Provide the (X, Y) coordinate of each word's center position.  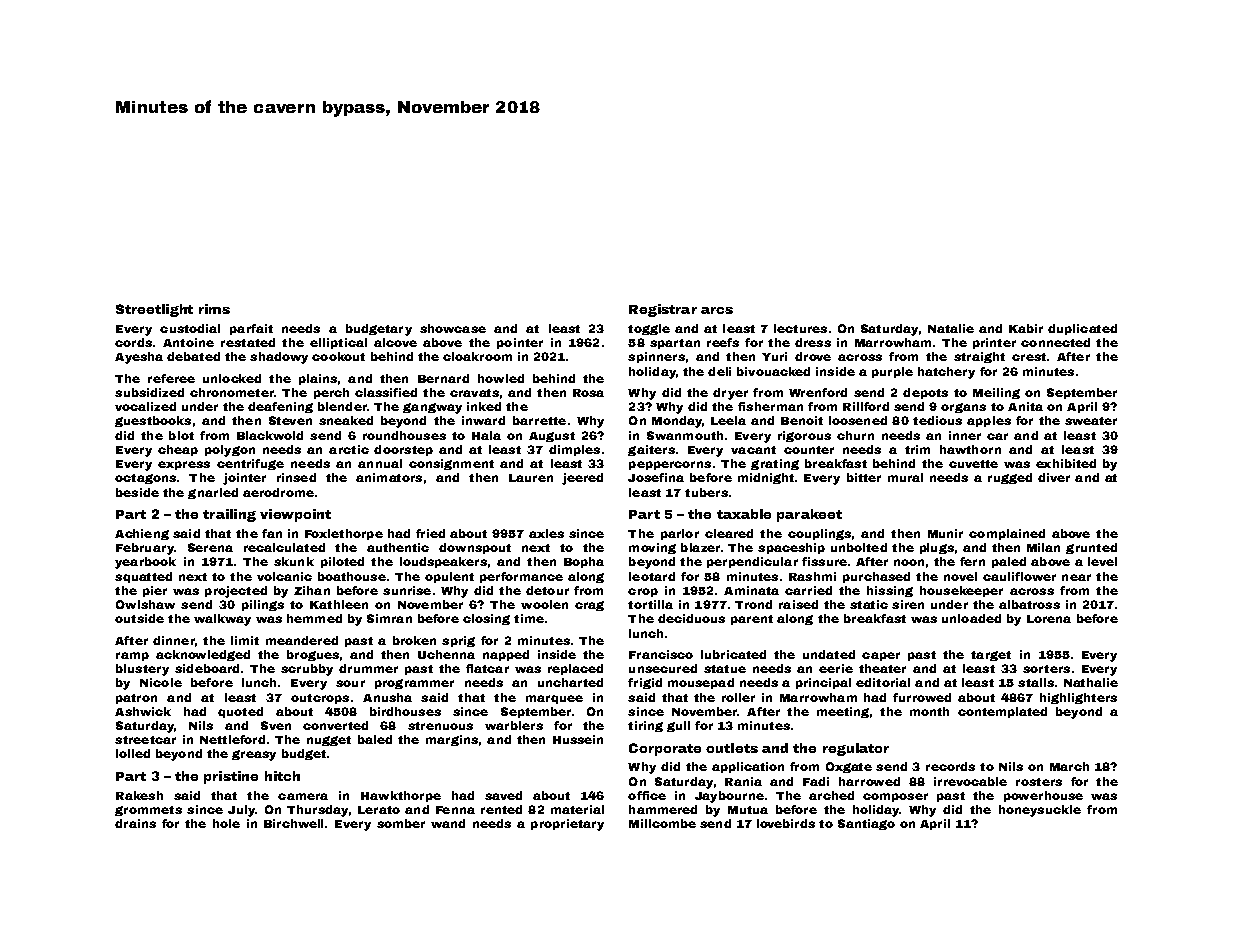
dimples (574, 450)
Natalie (951, 328)
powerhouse (1043, 796)
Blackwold (270, 435)
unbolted (859, 547)
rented (501, 809)
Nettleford (232, 739)
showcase (453, 328)
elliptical (338, 343)
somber (401, 823)
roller (738, 697)
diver (1054, 477)
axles (546, 533)
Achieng (142, 534)
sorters (1046, 669)
